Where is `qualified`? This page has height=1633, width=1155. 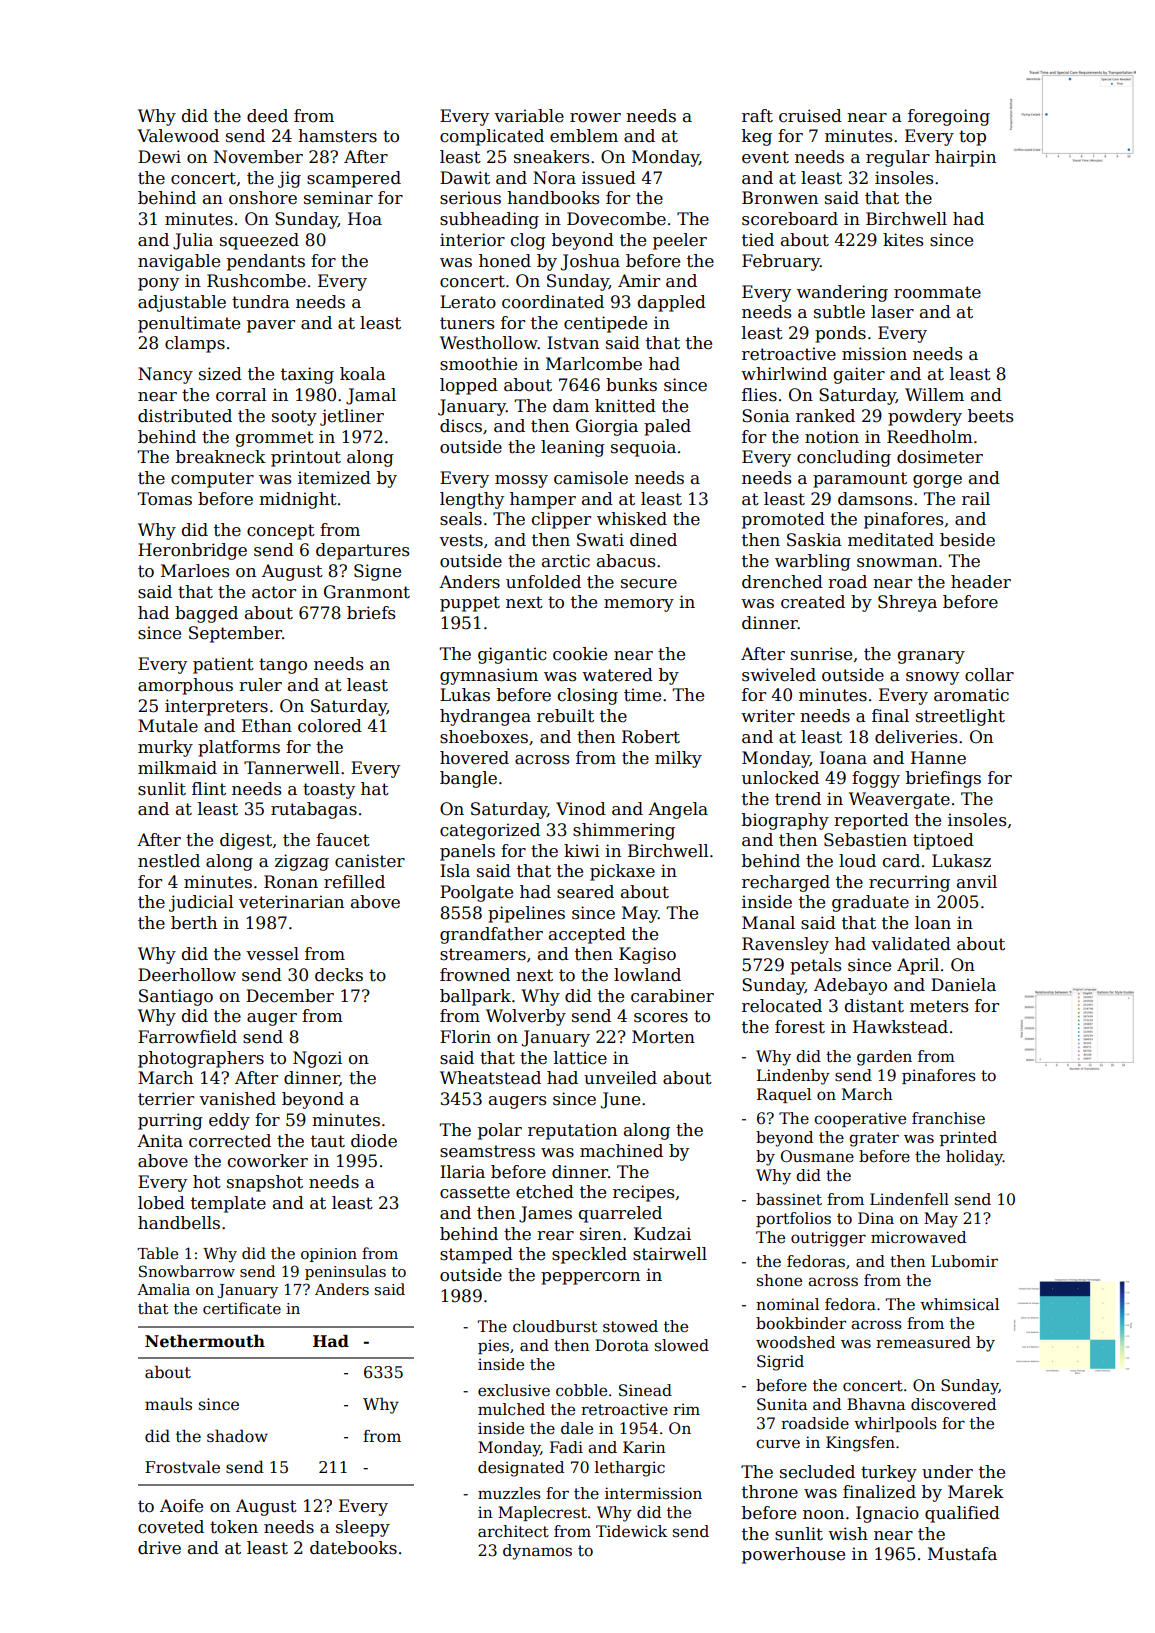
qualified is located at coordinates (962, 1514).
